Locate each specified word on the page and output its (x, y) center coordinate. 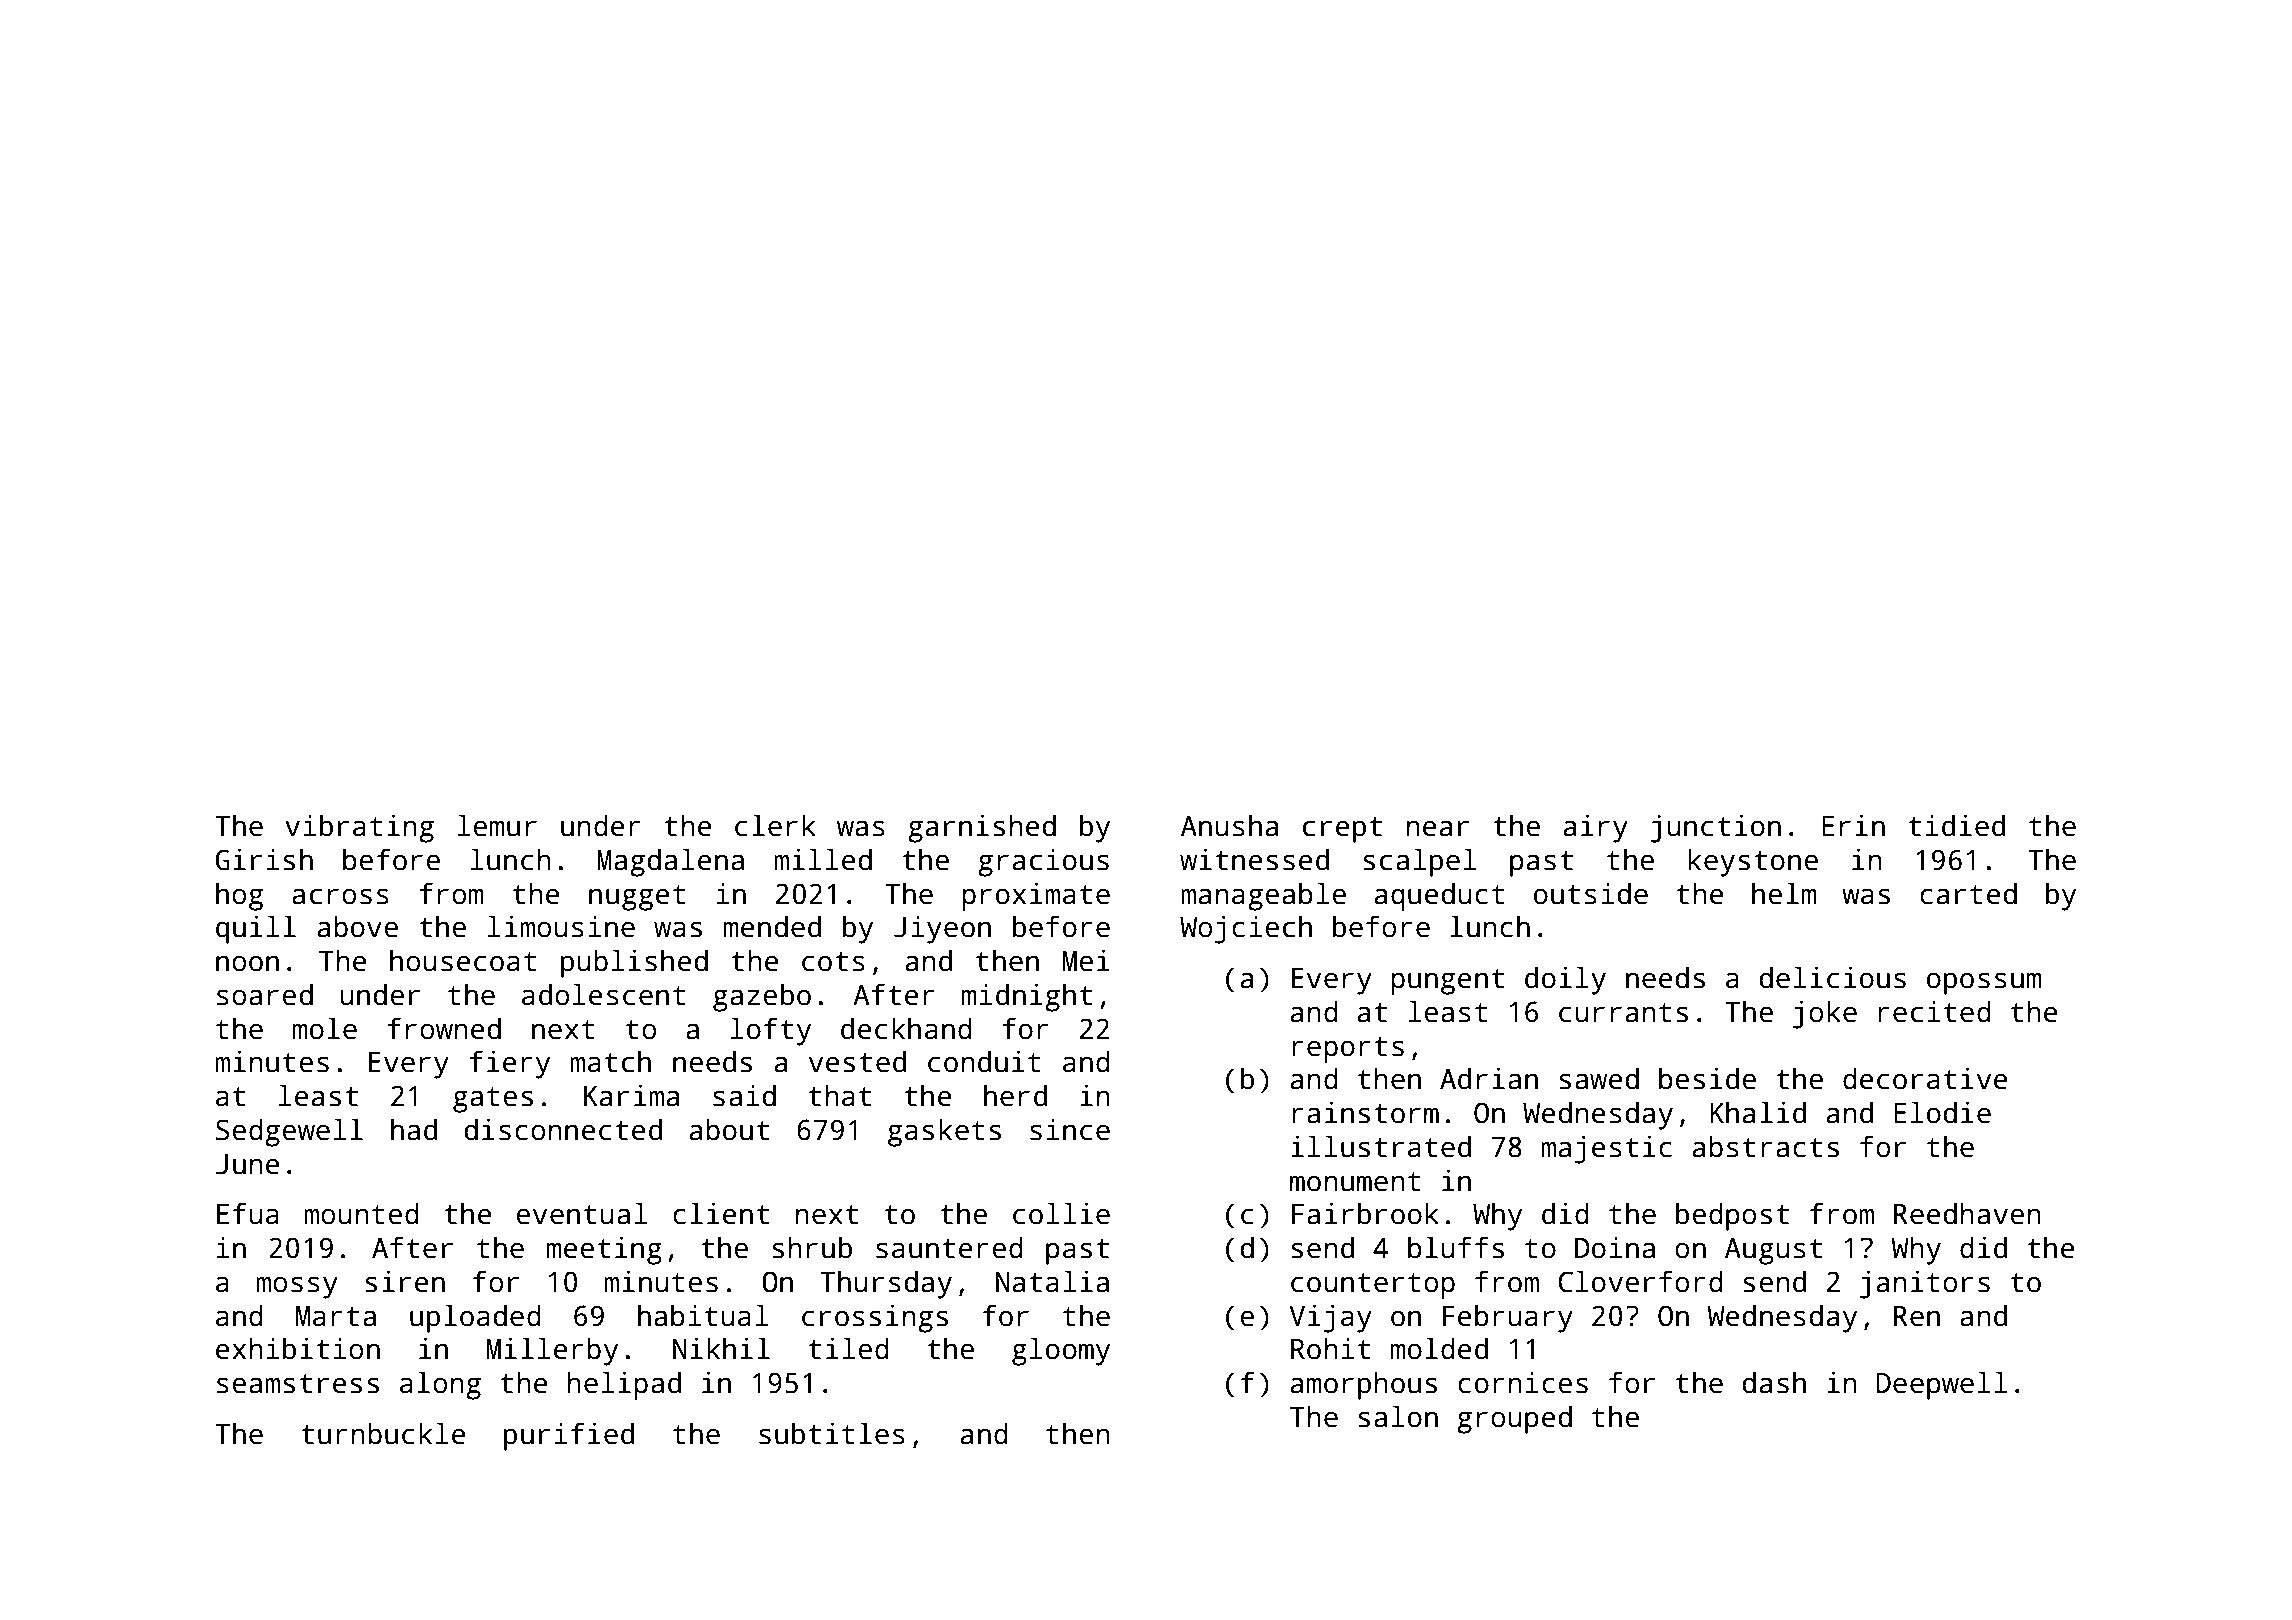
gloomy (1061, 1351)
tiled (848, 1348)
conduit (984, 1061)
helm (1784, 893)
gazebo (762, 997)
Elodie (1942, 1112)
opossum (1984, 983)
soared (265, 994)
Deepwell (1941, 1385)
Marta (336, 1316)
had (414, 1129)
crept (1342, 830)
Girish (264, 859)
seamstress (298, 1384)
